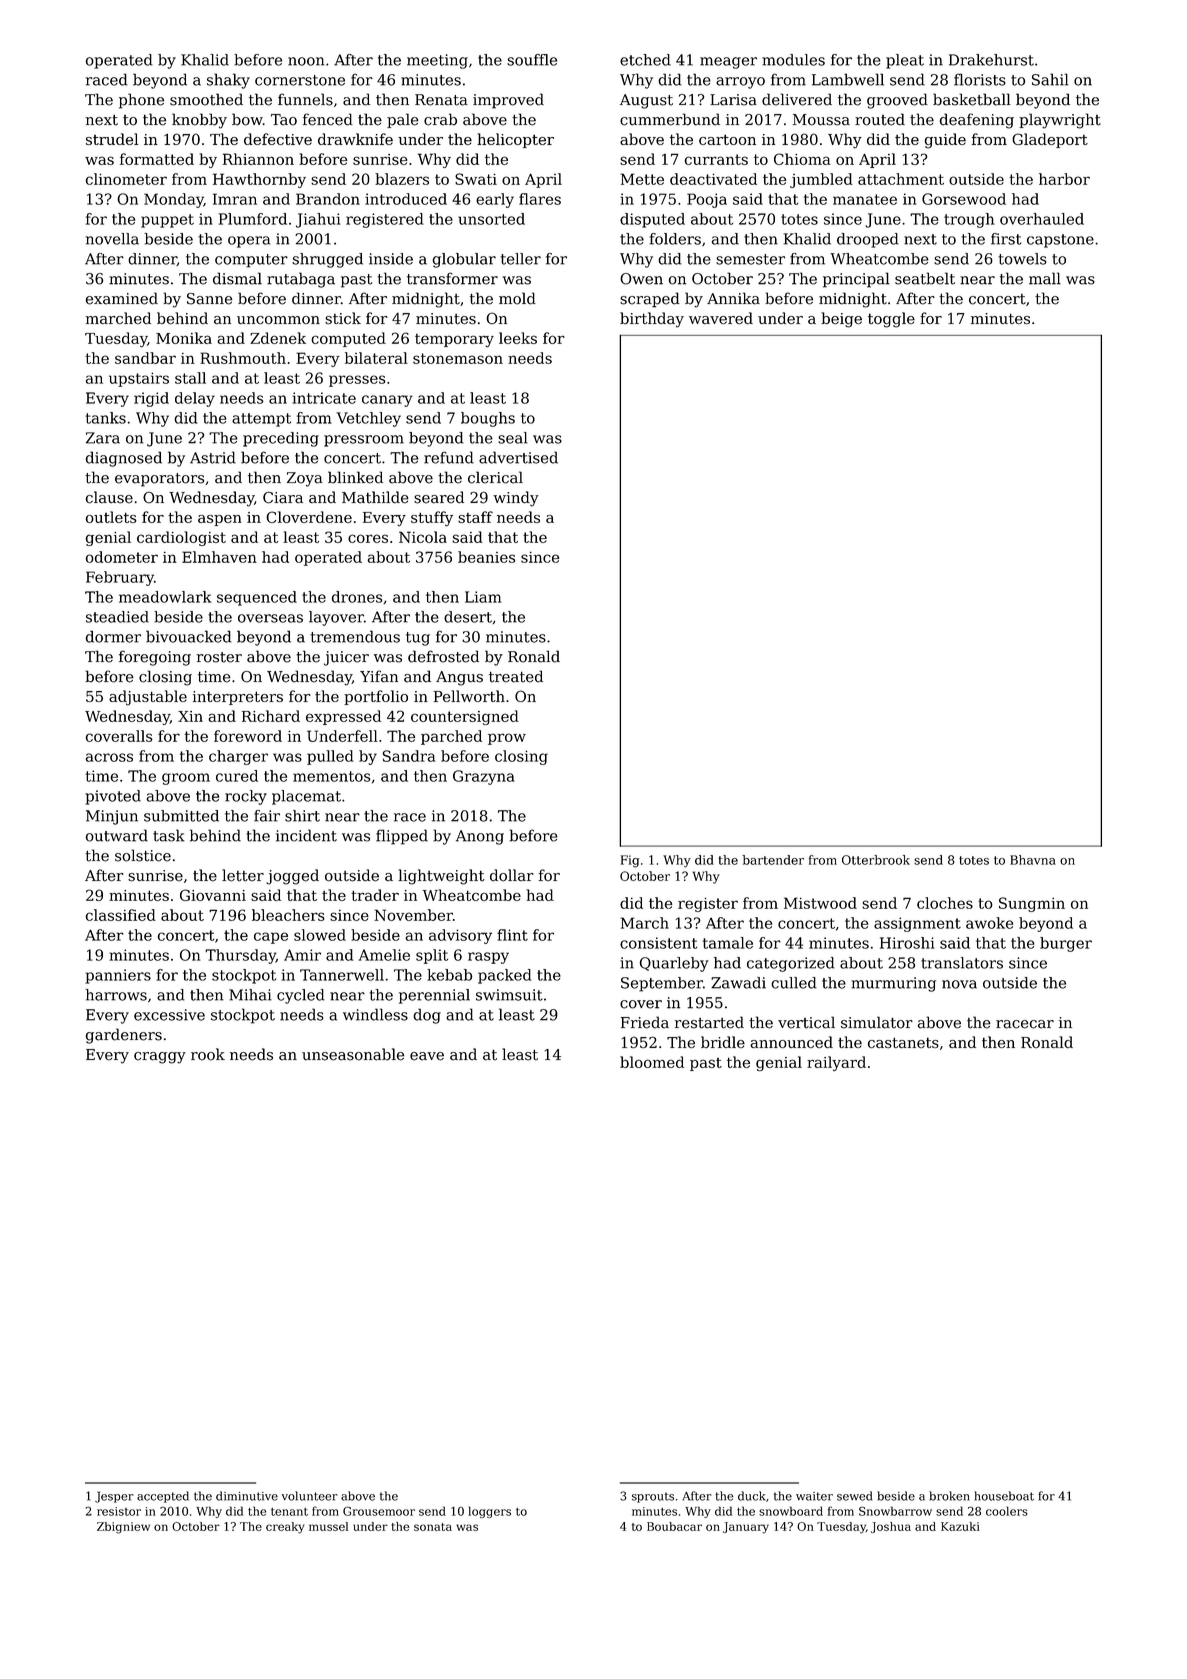  What do you see at coordinates (489, 1512) in the screenshot?
I see `loggers` at bounding box center [489, 1512].
